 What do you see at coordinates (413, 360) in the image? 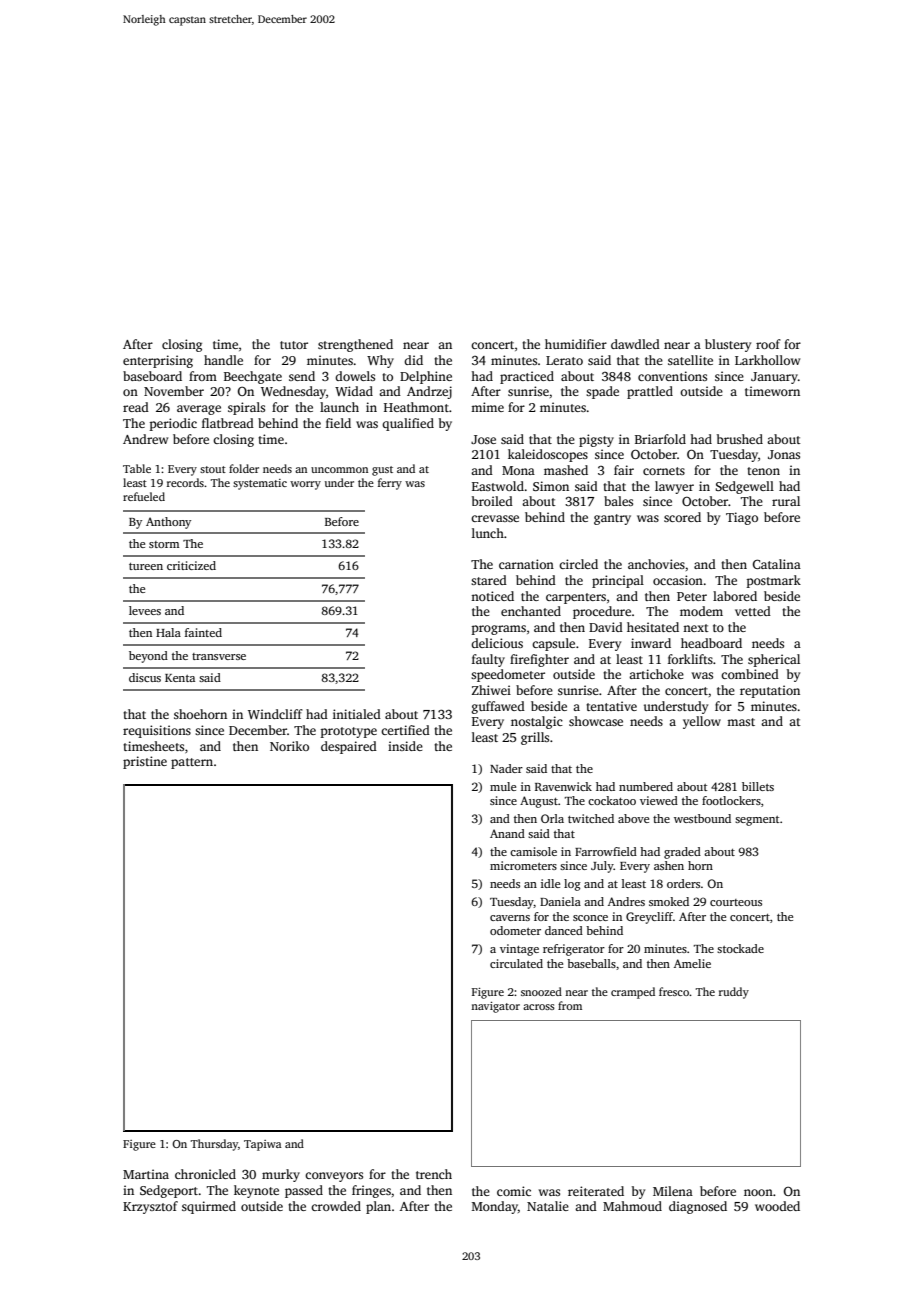
I see `did` at bounding box center [413, 360].
